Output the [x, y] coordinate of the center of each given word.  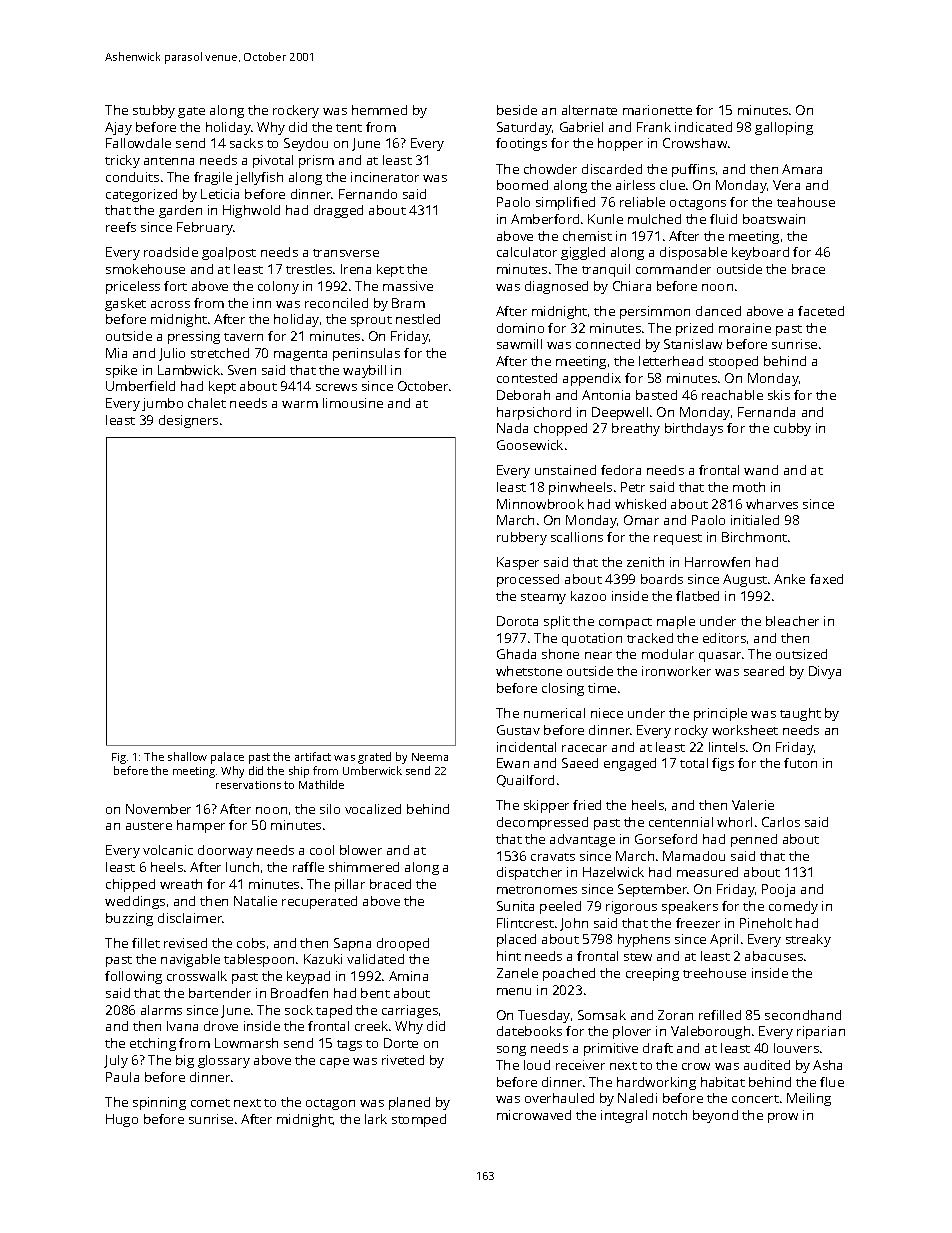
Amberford [545, 219]
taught [800, 714]
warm [300, 404]
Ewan [513, 763]
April [724, 940]
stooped [733, 362]
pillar [350, 885]
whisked [640, 504]
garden [180, 211]
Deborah [523, 395]
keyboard [760, 253]
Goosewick [530, 445]
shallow [187, 756]
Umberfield [140, 386]
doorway [225, 851]
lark [376, 1119]
